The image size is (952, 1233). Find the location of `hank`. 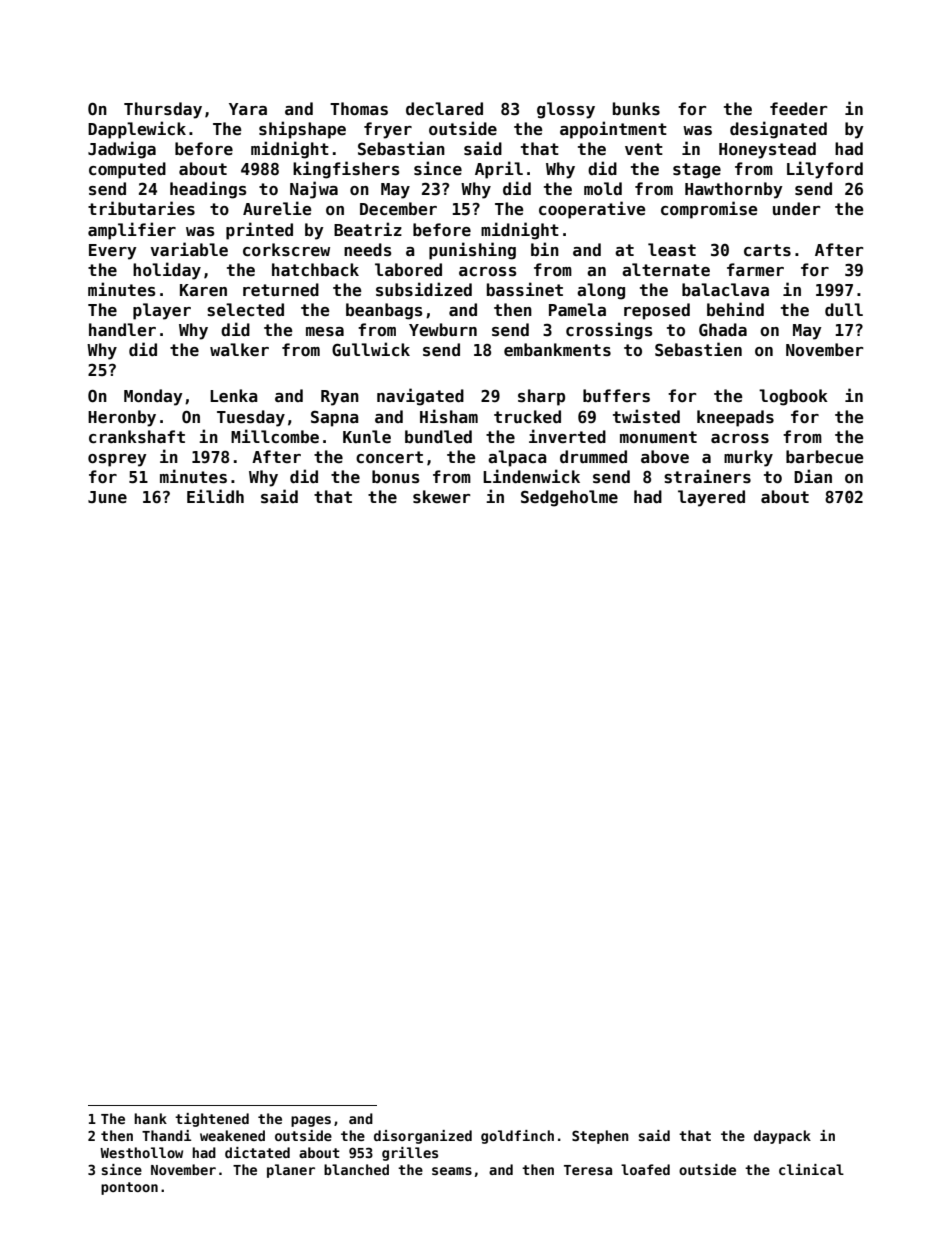

hank is located at coordinates (150, 1118).
